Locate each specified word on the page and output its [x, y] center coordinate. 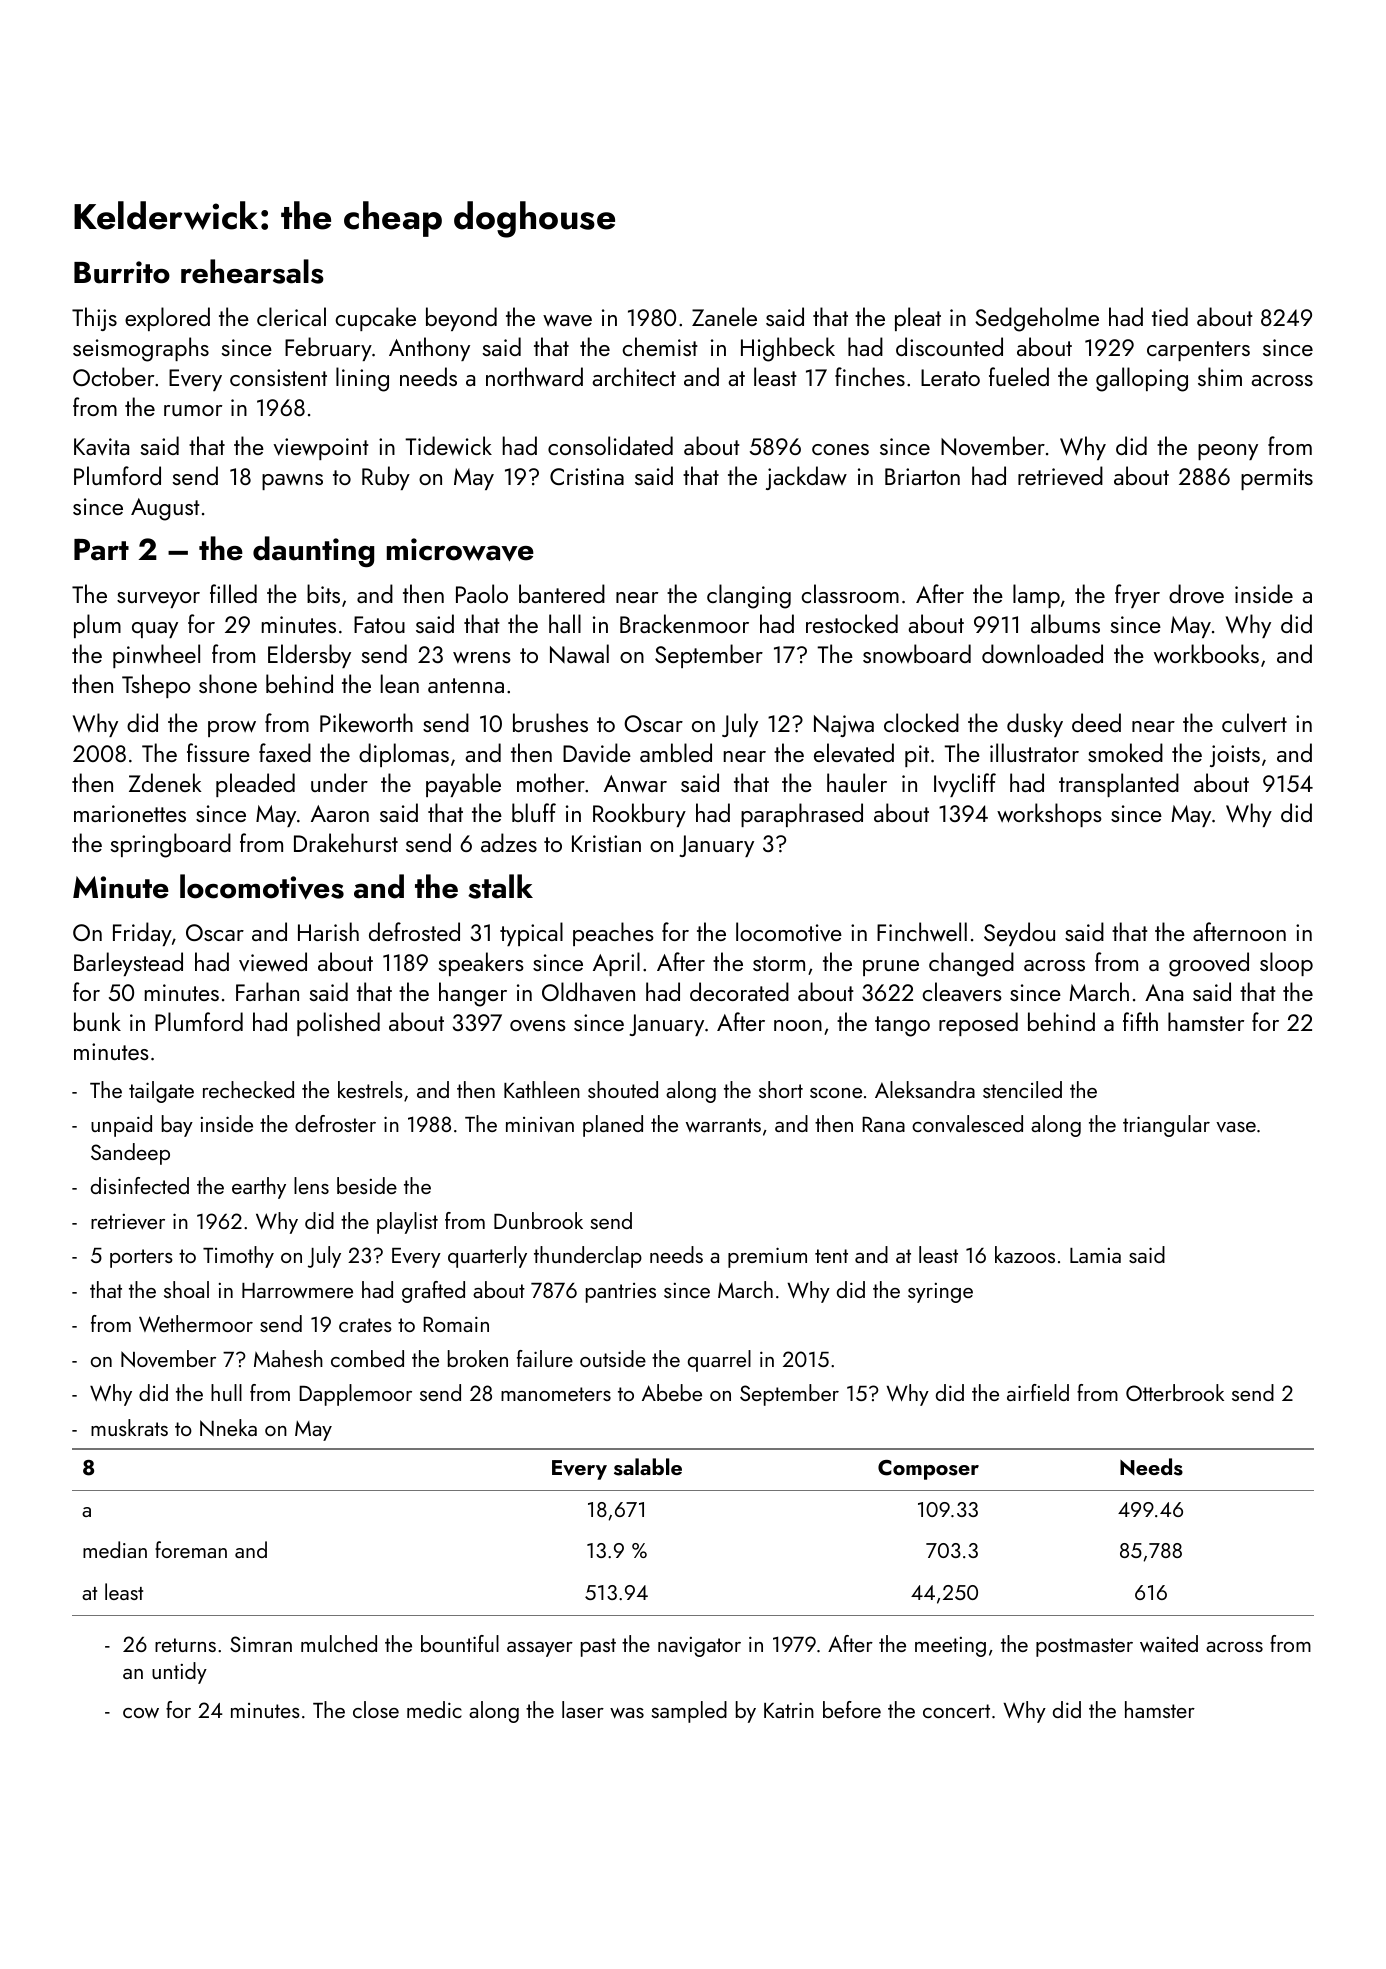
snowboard [917, 654]
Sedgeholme [1037, 319]
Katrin [789, 1710]
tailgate [161, 1092]
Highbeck [788, 349]
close [376, 1709]
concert [956, 1711]
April [616, 964]
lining [362, 379]
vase [1236, 1127]
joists [1235, 756]
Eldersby [309, 656]
